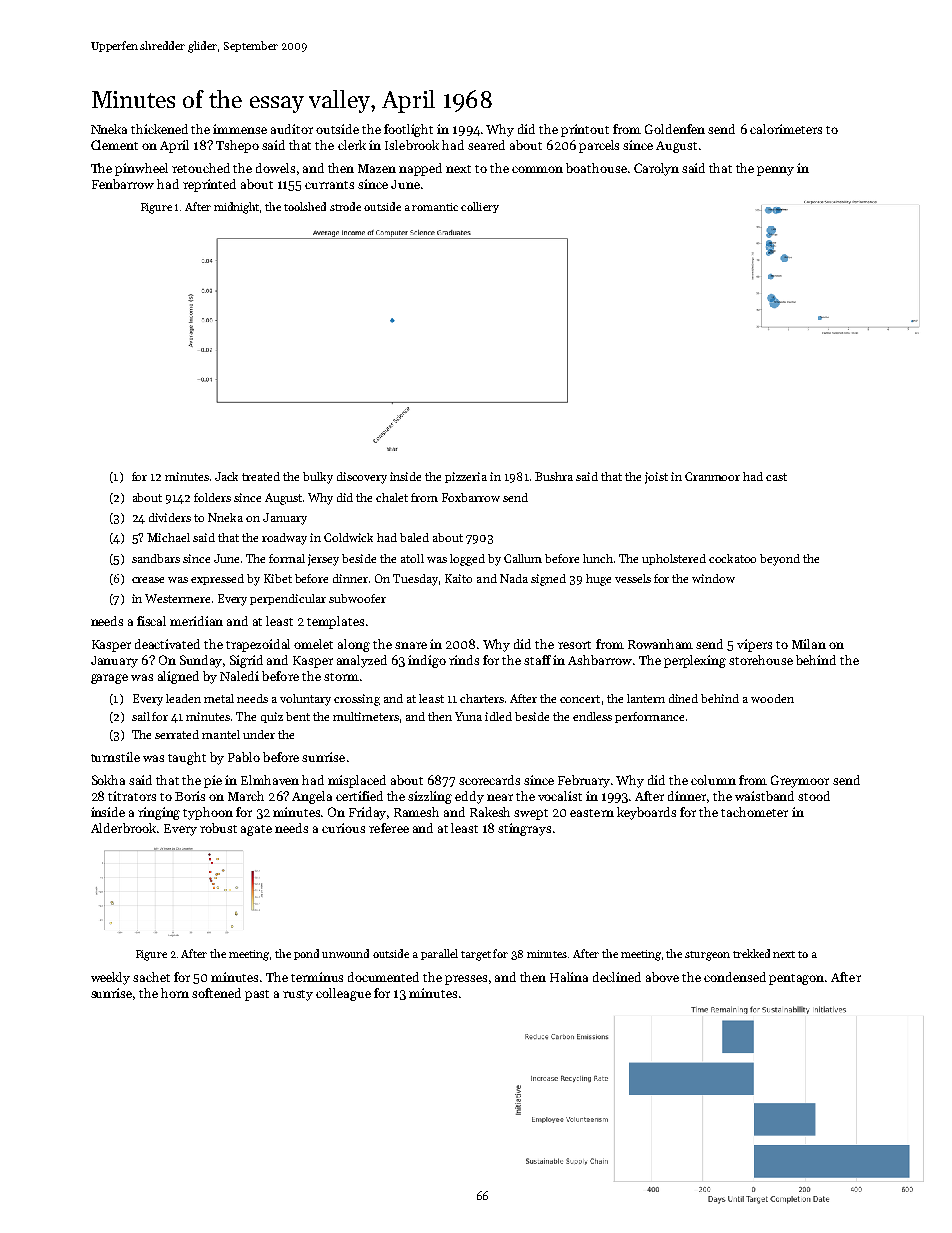 This screenshot has height=1233, width=952. Describe the element at coordinates (110, 978) in the screenshot. I see `weekly` at that location.
